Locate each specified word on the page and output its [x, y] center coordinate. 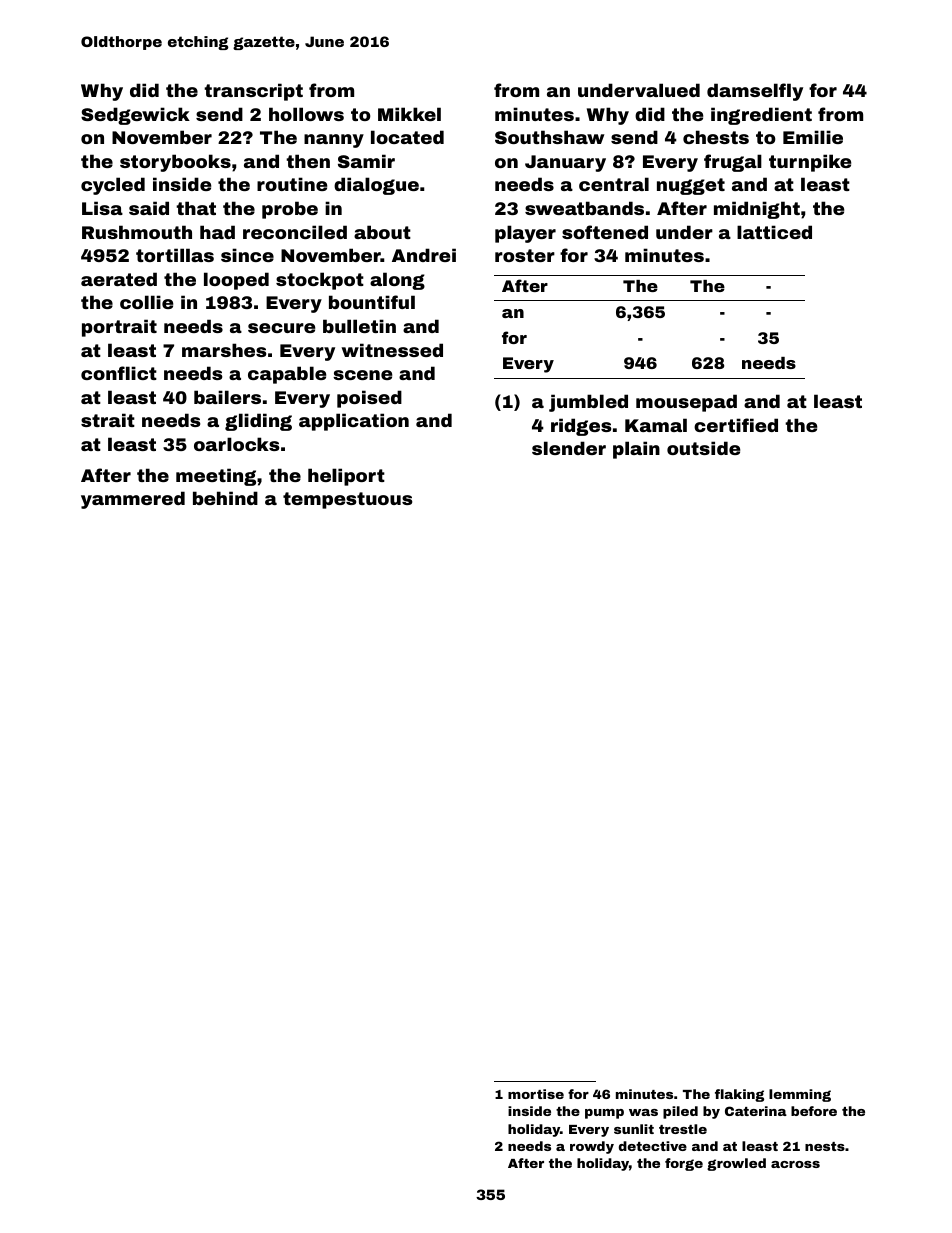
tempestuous [347, 500]
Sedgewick [135, 116]
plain [636, 450]
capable [287, 375]
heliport [346, 477]
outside [703, 448]
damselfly [755, 92]
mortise [536, 1094]
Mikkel [409, 114]
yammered [133, 500]
